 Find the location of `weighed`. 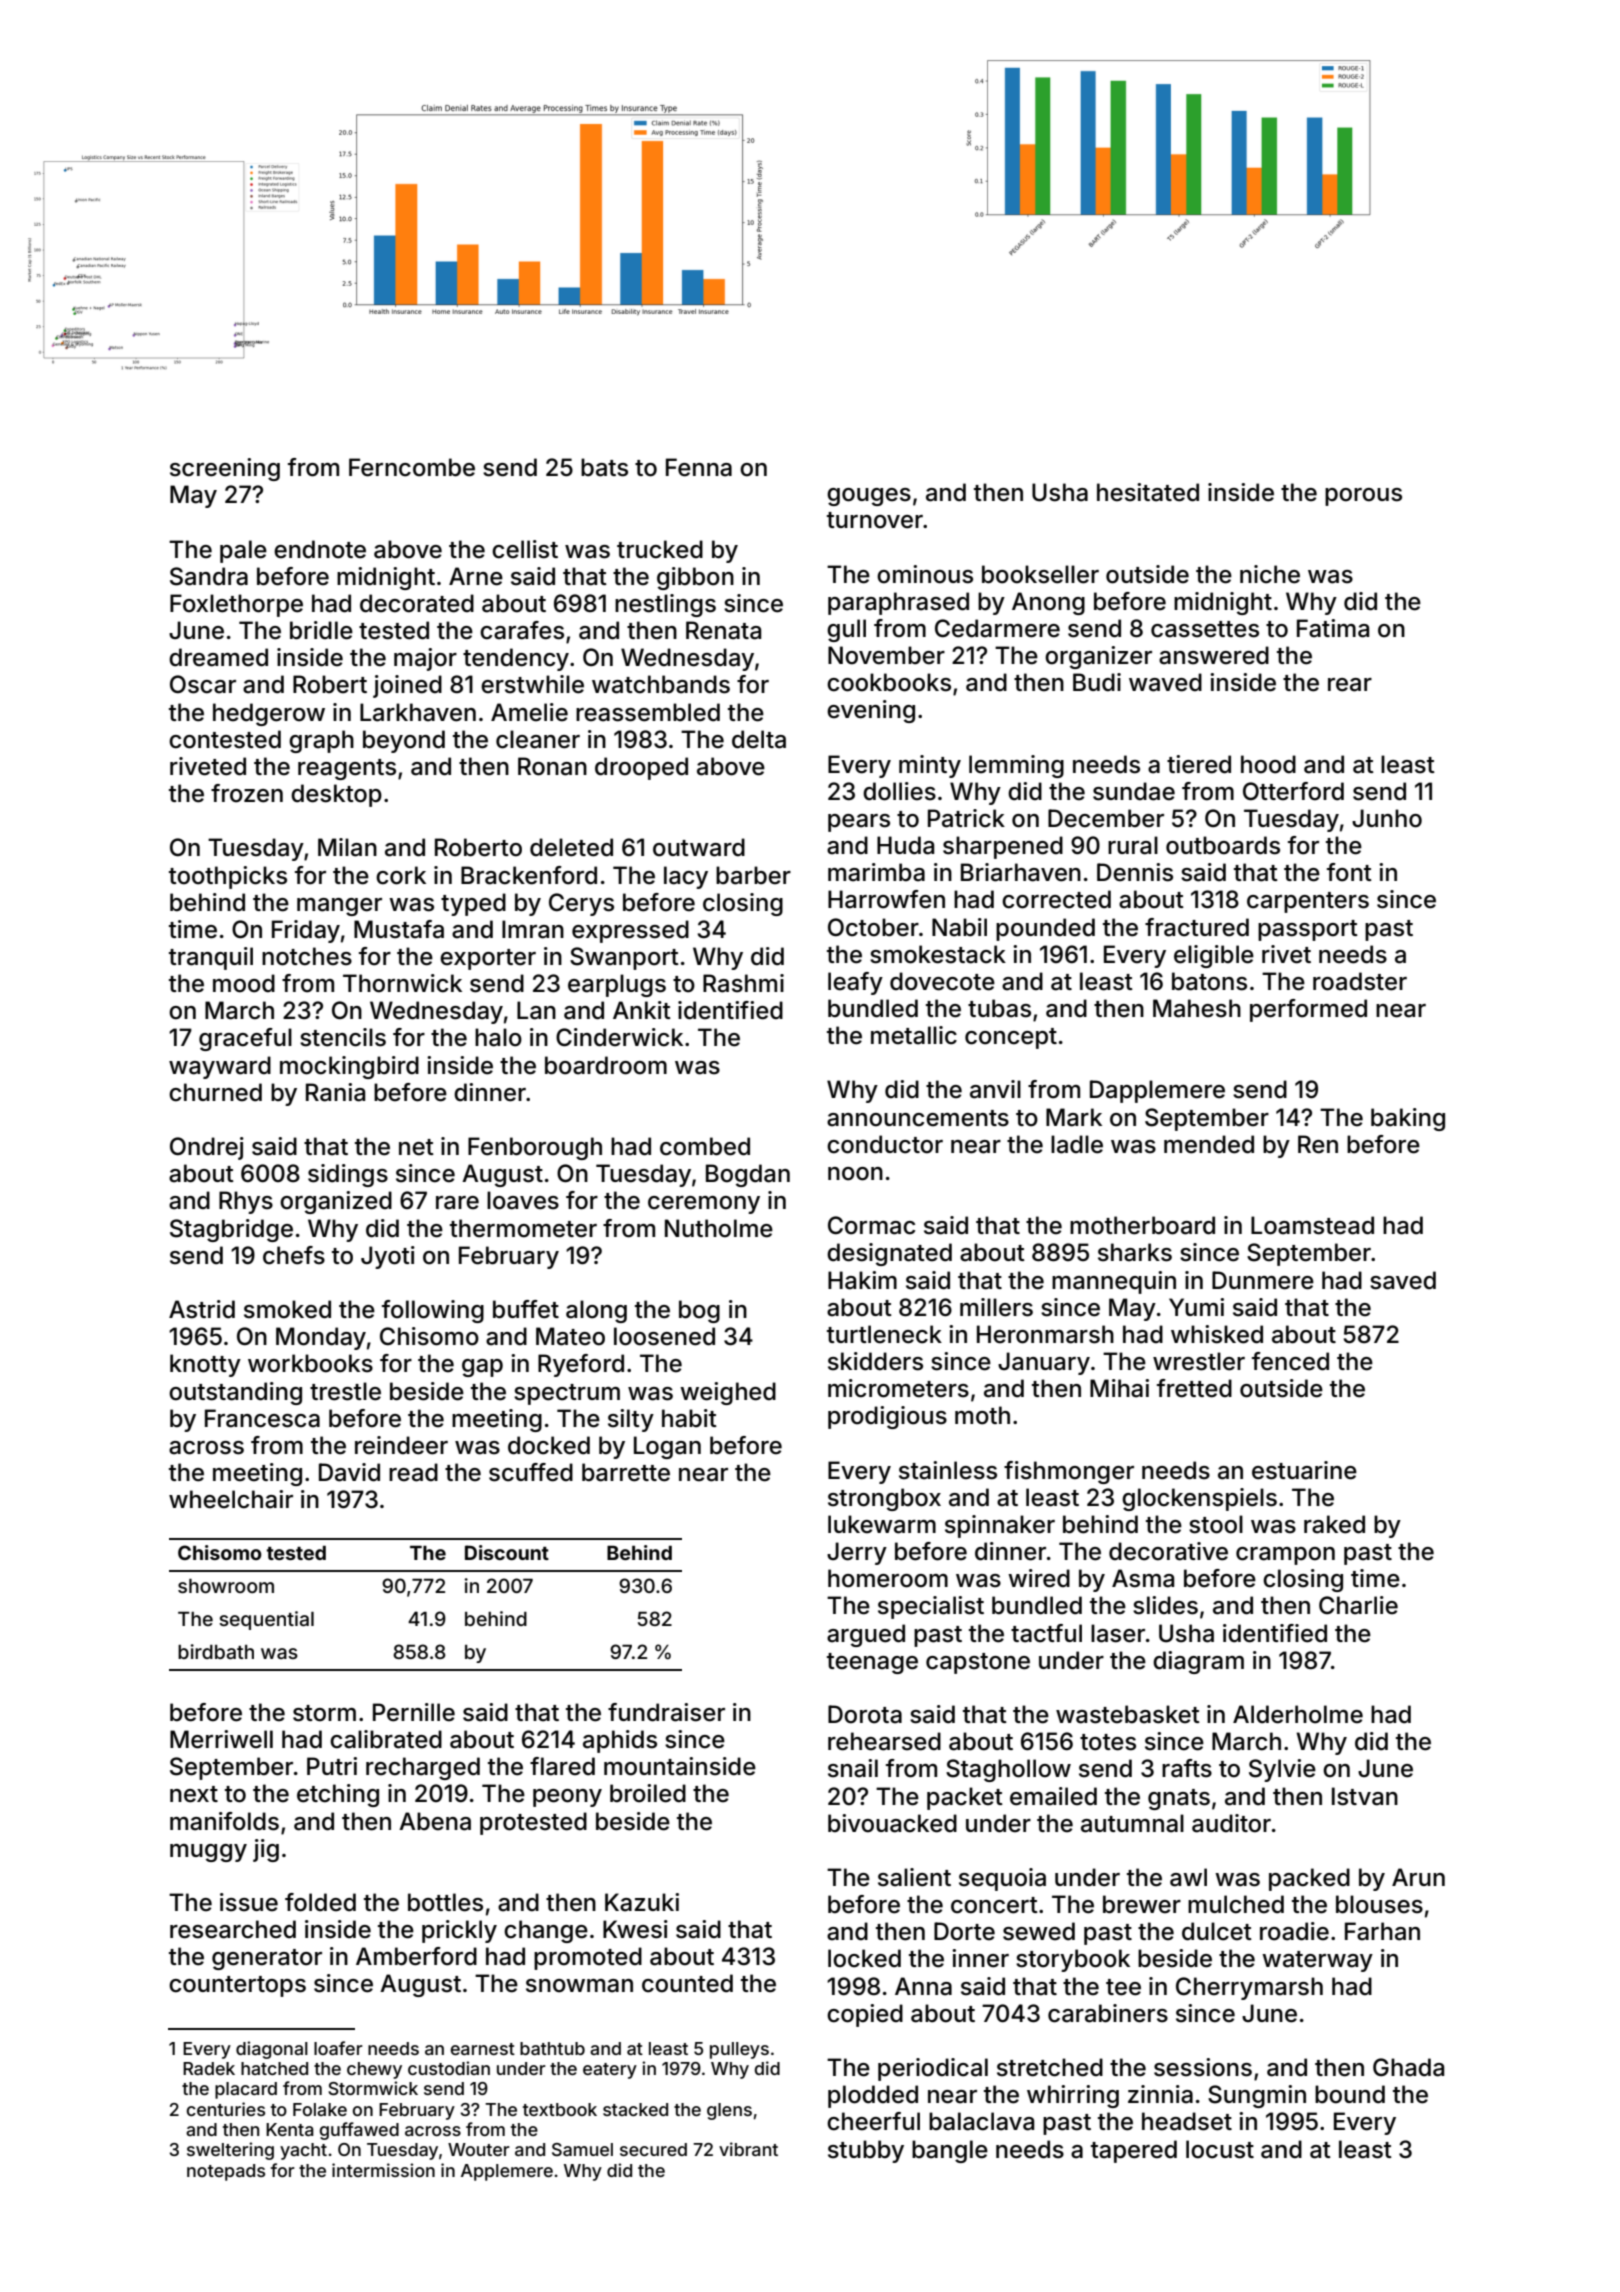

weighed is located at coordinates (728, 1393).
